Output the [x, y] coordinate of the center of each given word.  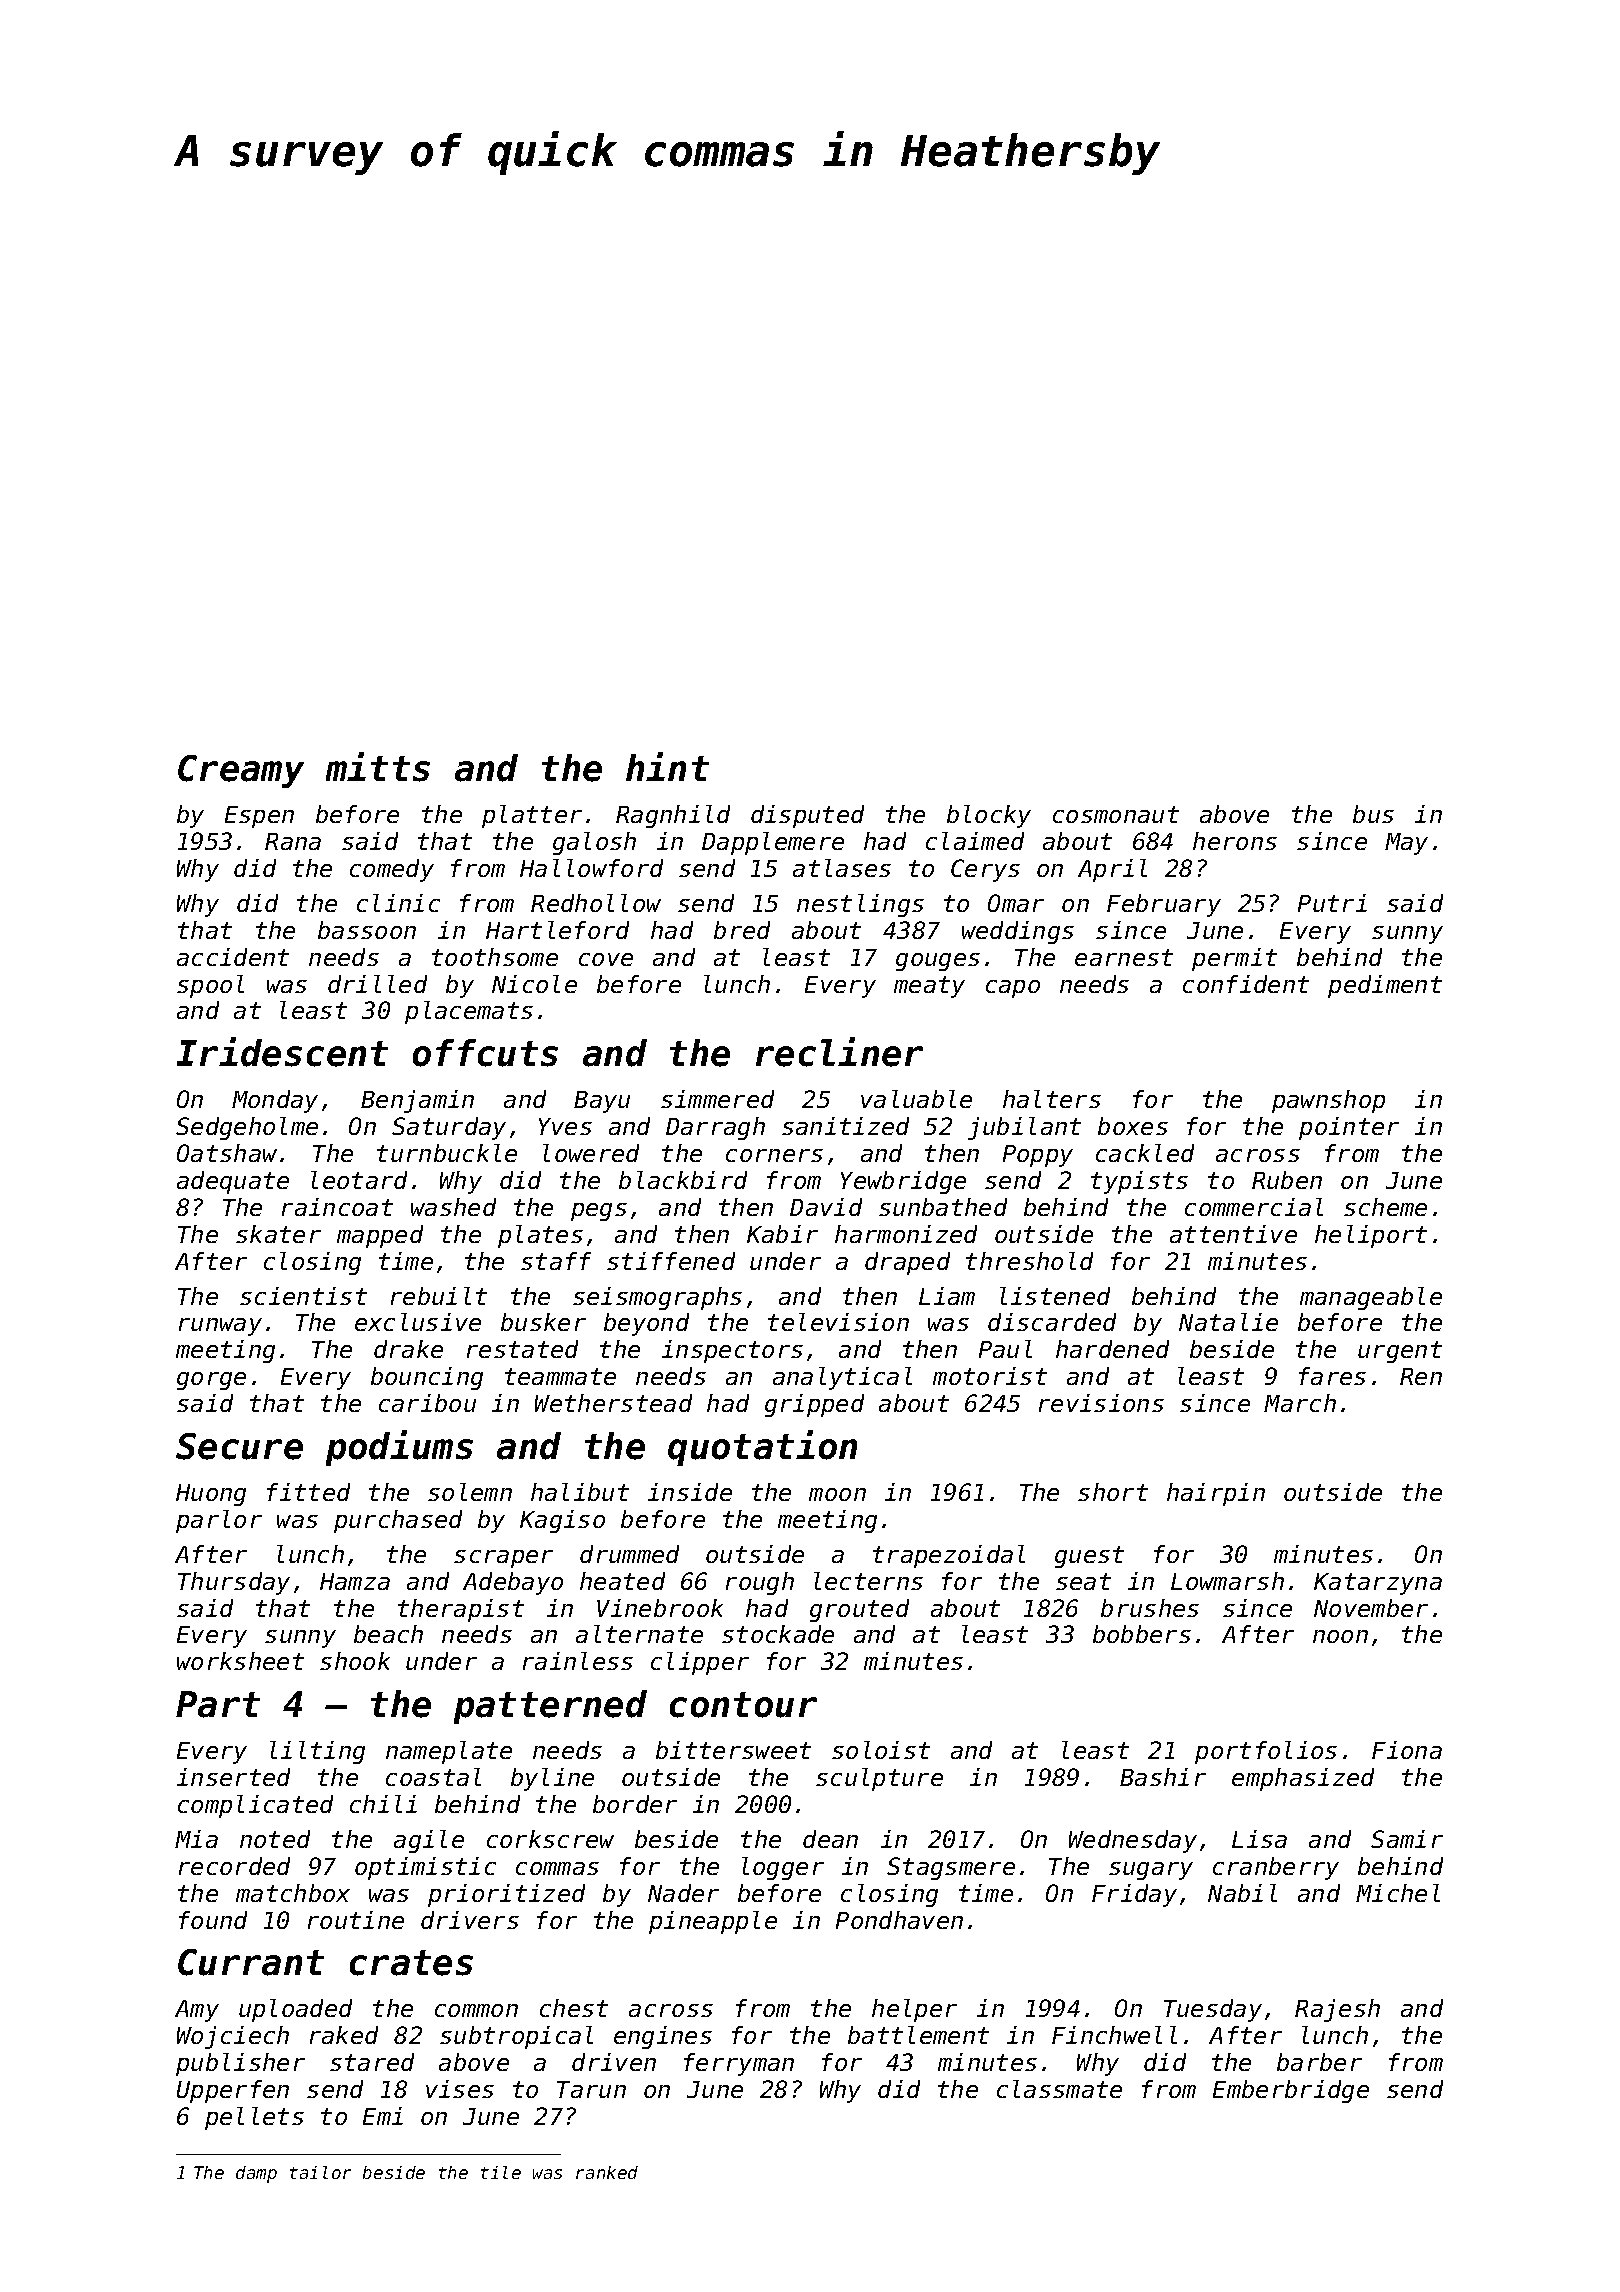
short [1113, 1492]
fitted [308, 1492]
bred [742, 930]
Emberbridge [1291, 2091]
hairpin [1216, 1494]
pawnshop [1328, 1101]
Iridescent [282, 1052]
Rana [293, 841]
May [1406, 844]
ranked [607, 2172]
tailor [320, 2172]
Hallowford [591, 868]
